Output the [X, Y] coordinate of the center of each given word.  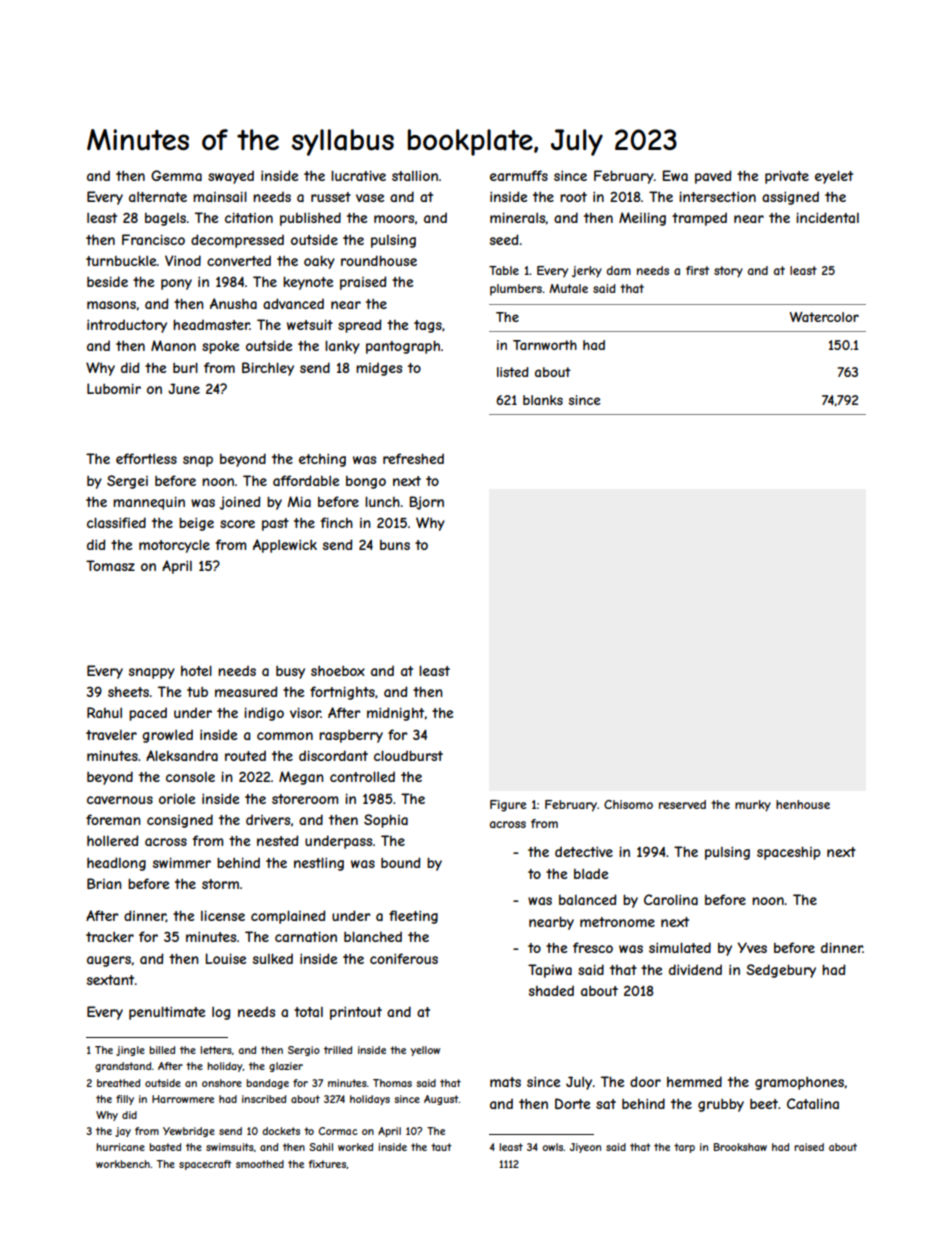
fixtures [327, 1164]
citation [249, 217]
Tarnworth [545, 345]
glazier [286, 1067]
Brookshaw [740, 1147]
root [573, 197]
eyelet [834, 177]
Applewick [285, 546]
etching [322, 460]
